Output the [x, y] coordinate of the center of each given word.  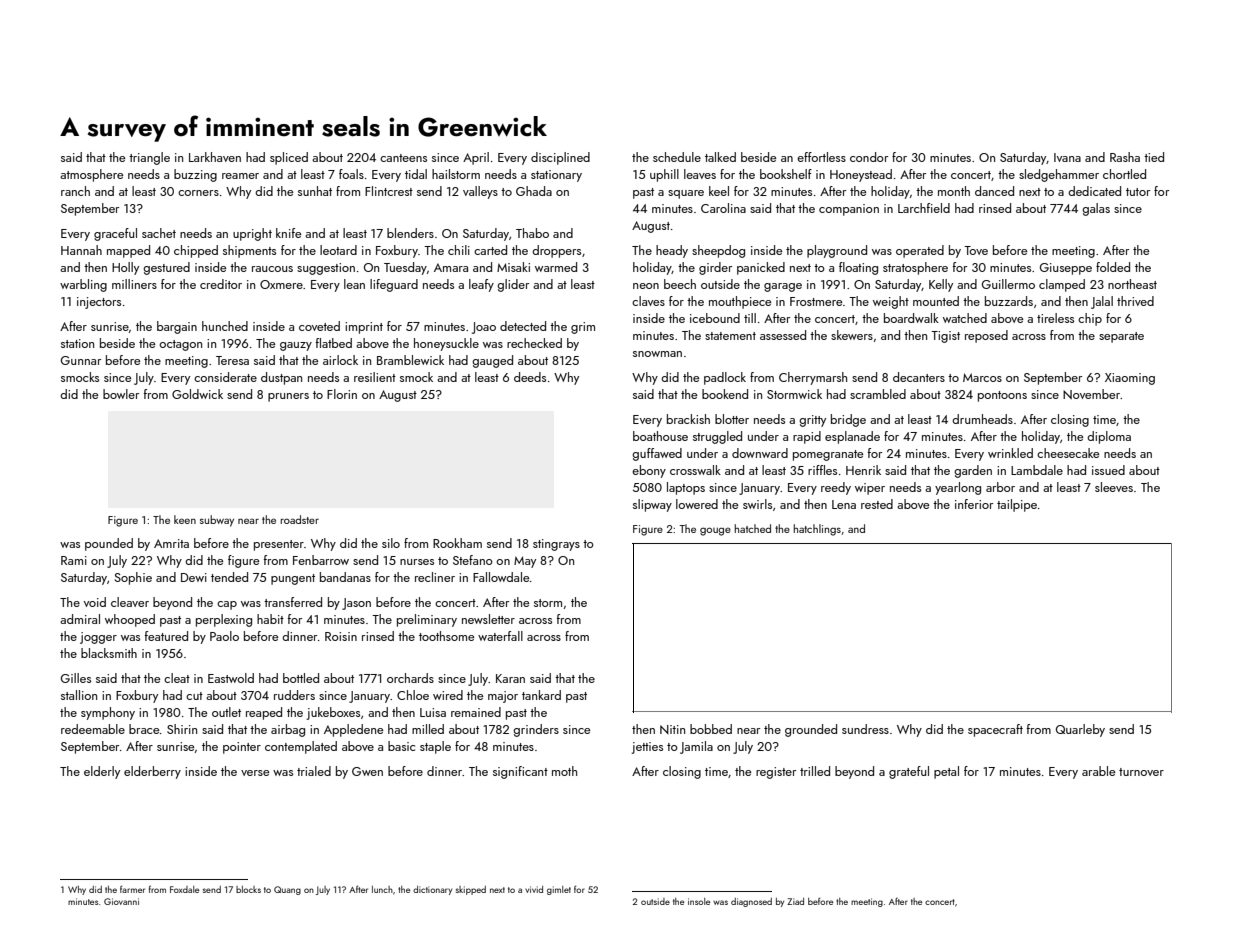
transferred [293, 602]
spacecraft [995, 730]
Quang [287, 890]
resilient [375, 377]
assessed [783, 335]
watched [965, 318]
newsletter [488, 619]
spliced [289, 158]
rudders [294, 695]
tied [1154, 157]
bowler [121, 394]
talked [720, 157]
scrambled [878, 394]
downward [760, 453]
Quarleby [1080, 730]
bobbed [711, 729]
